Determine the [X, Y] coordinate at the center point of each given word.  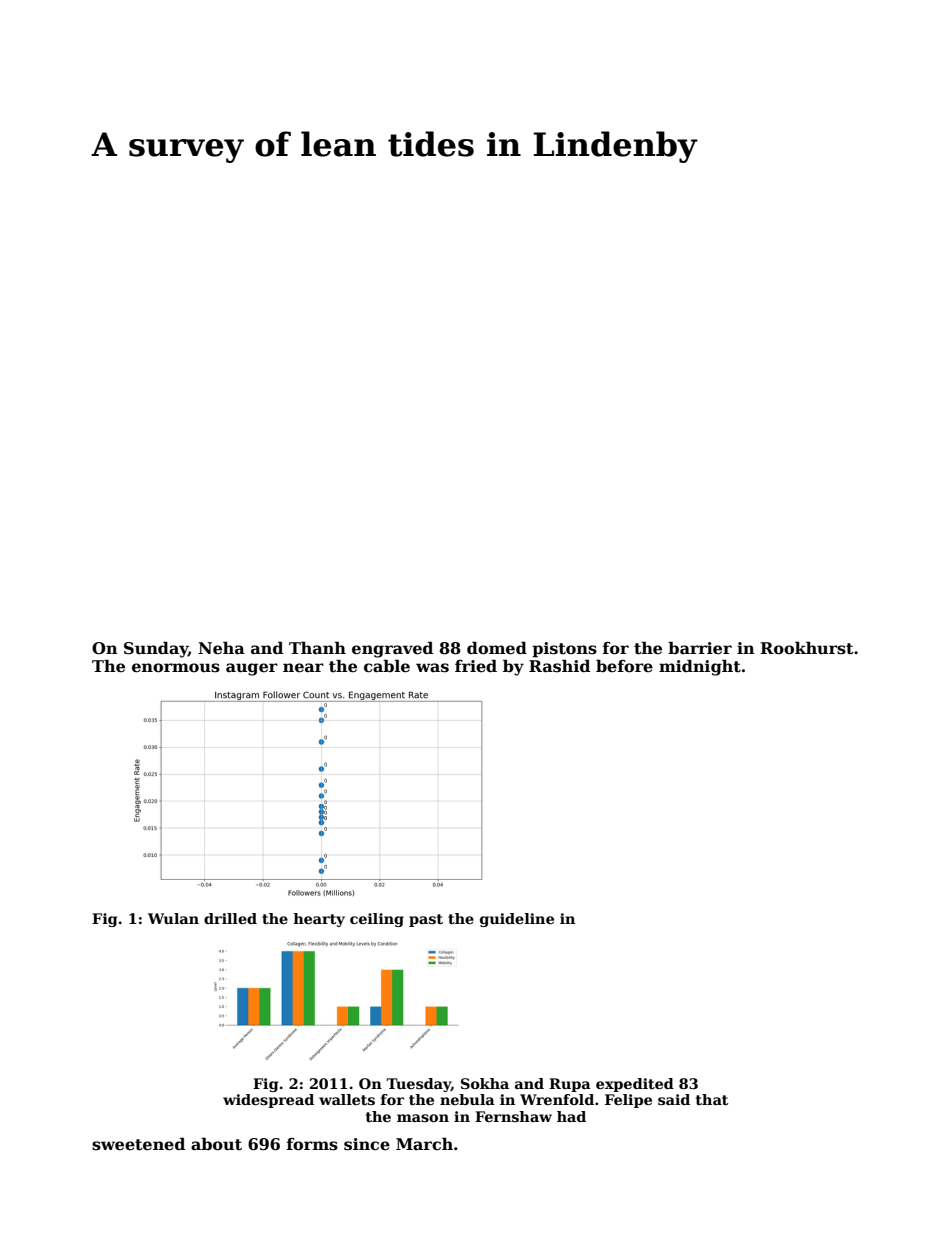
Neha [221, 648]
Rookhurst [807, 648]
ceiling [377, 920]
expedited [635, 1085]
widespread [268, 1101]
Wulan [173, 918]
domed [497, 648]
